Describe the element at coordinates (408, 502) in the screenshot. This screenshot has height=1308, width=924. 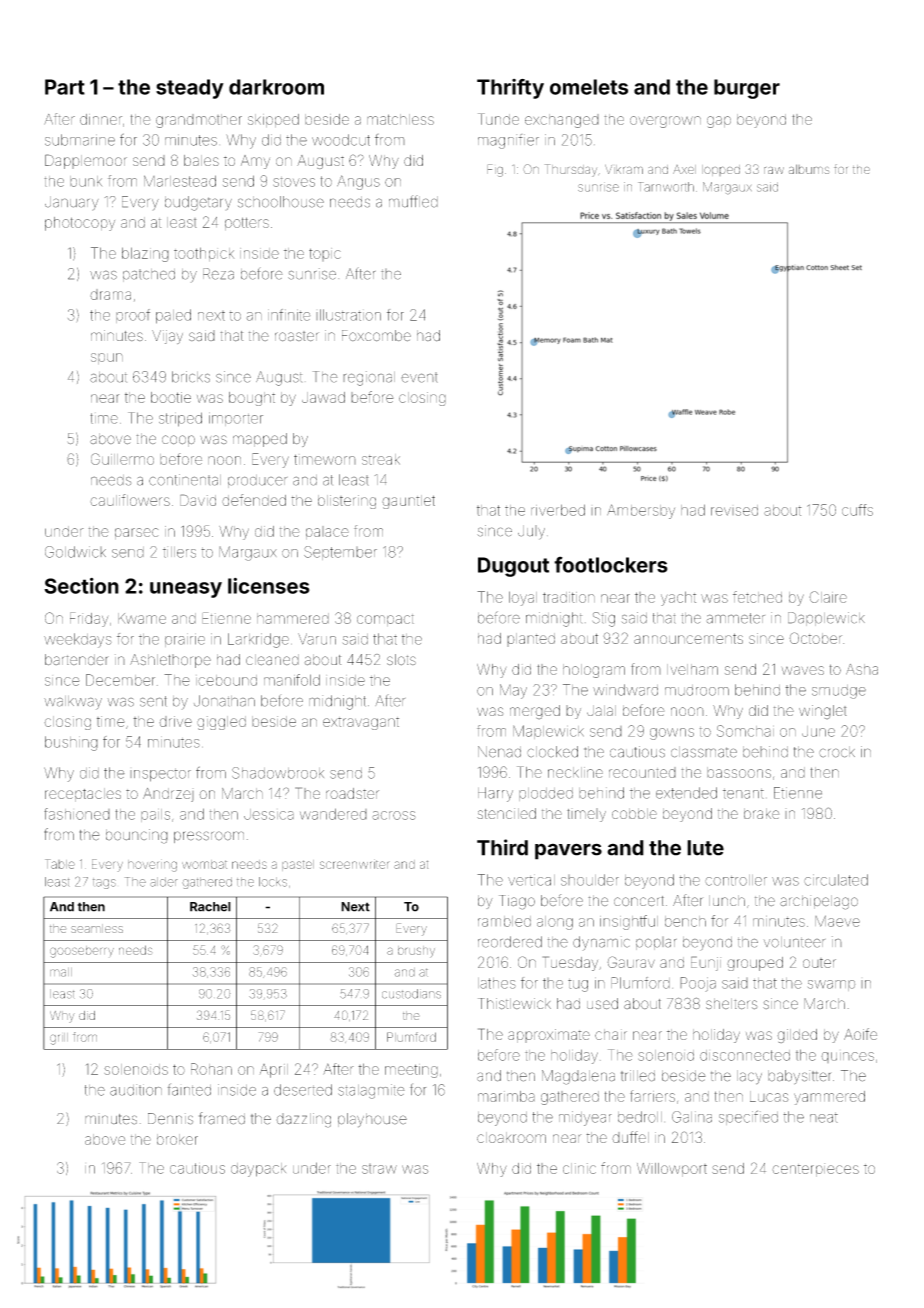
I see `gauntlet` at that location.
